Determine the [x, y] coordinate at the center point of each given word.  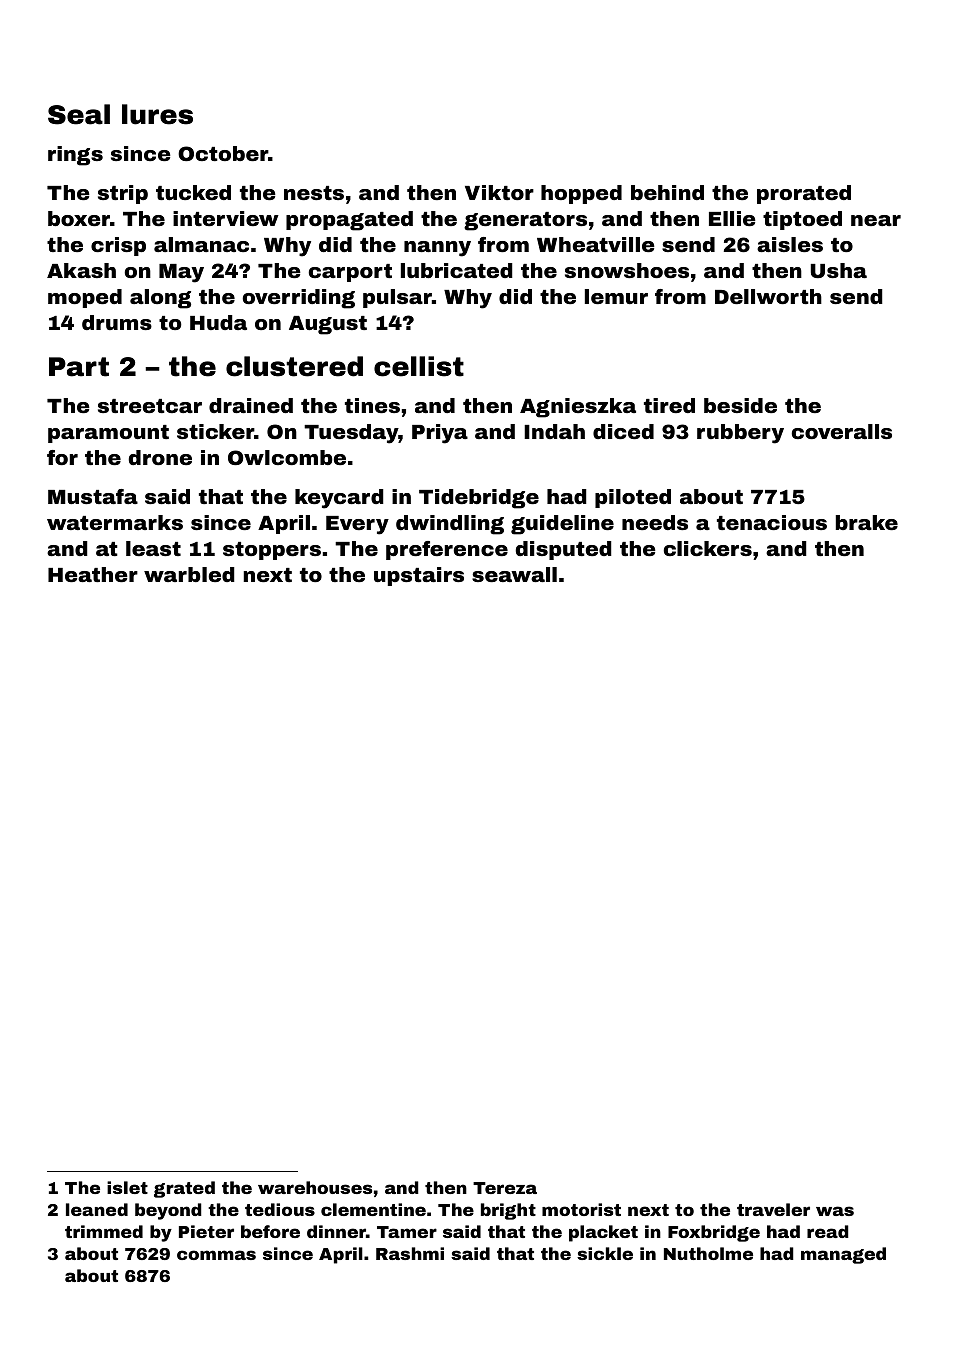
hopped [581, 194]
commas [216, 1255]
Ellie [732, 218]
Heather [93, 574]
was [835, 1211]
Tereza [505, 1188]
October [223, 153]
